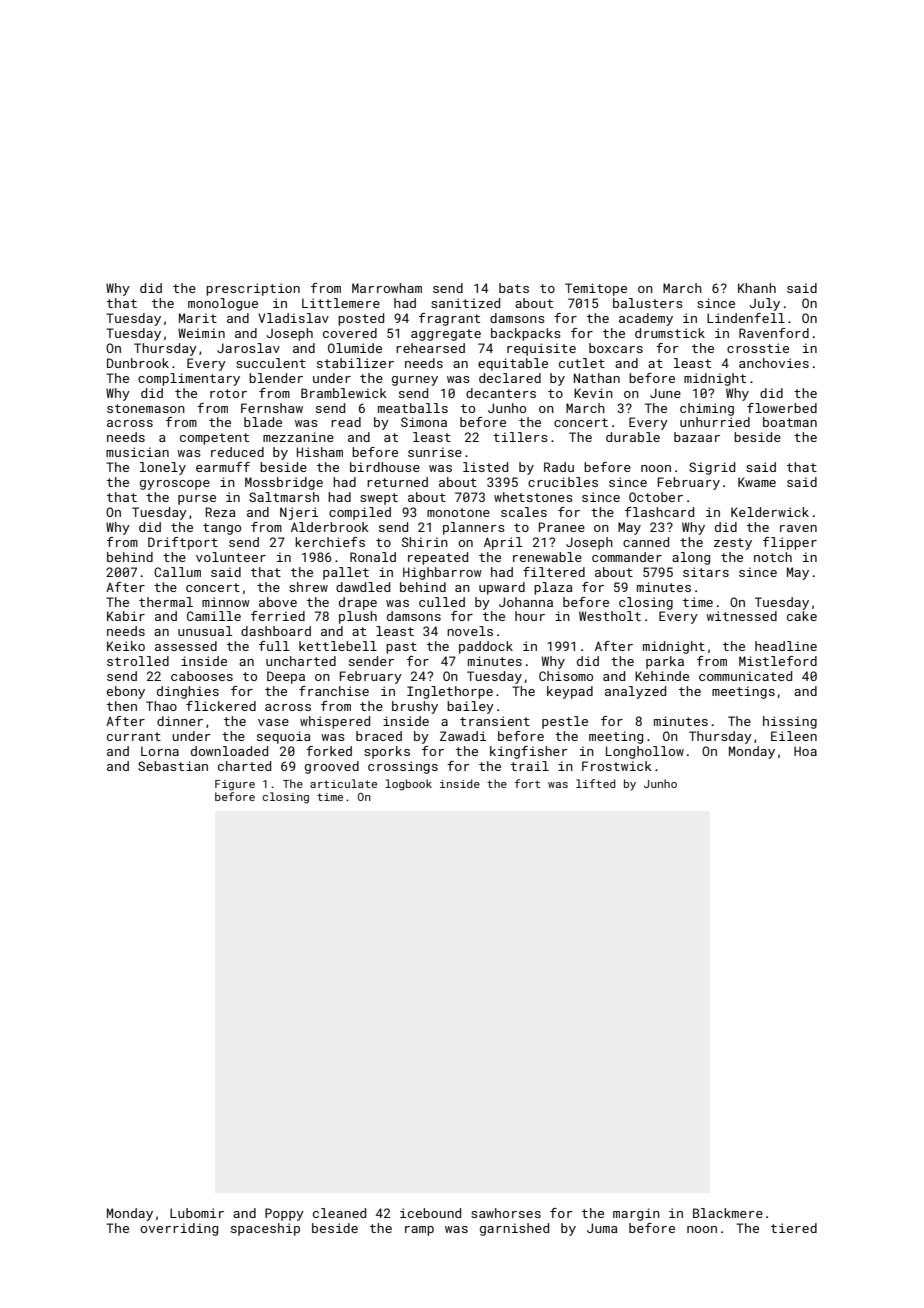 This page has width=924, height=1308. Describe the element at coordinates (758, 348) in the page. I see `crosstie` at that location.
